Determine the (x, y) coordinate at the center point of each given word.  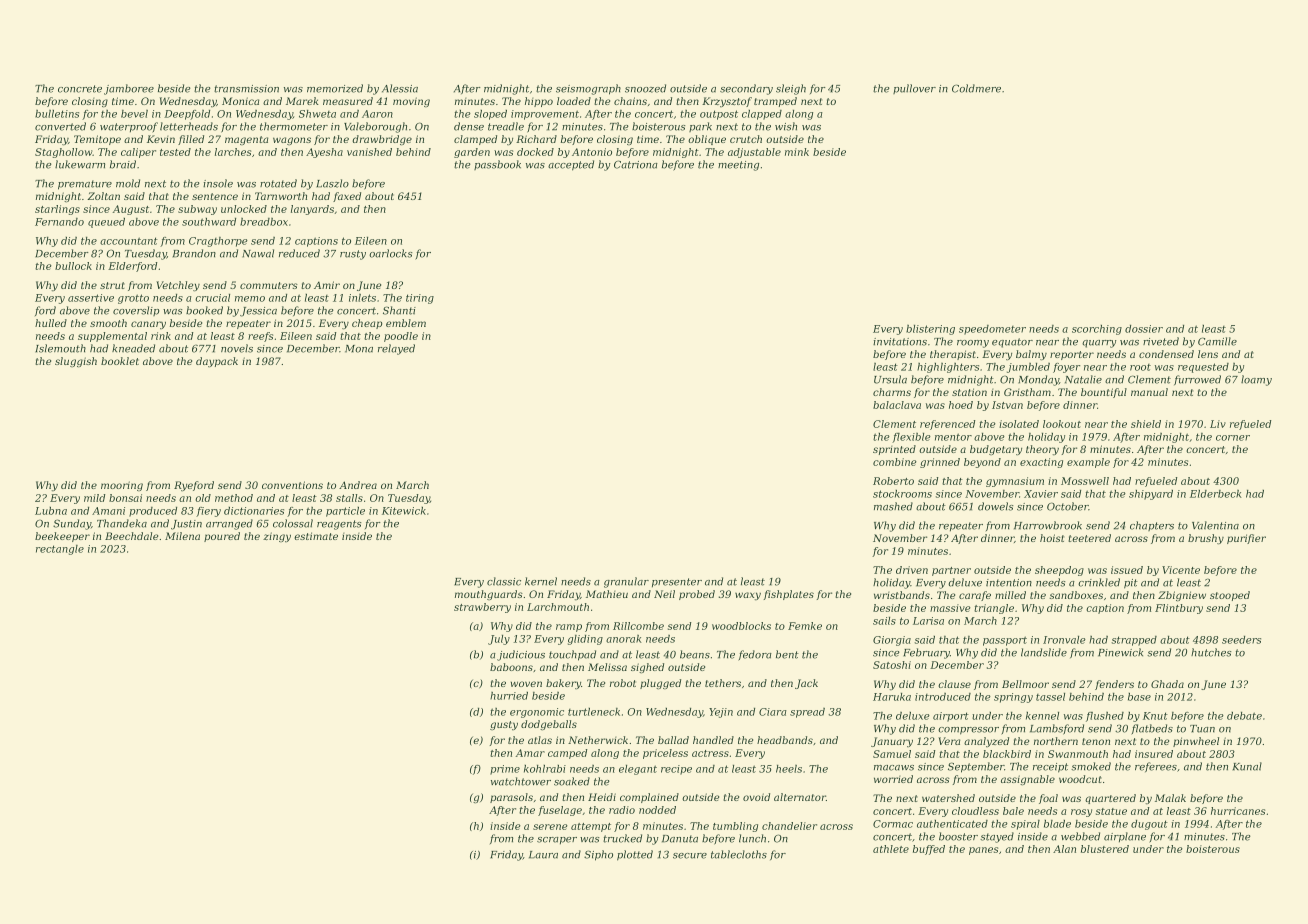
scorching (1097, 330)
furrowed (1197, 380)
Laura (543, 855)
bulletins (57, 114)
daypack (217, 362)
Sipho (598, 855)
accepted (571, 165)
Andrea (358, 485)
